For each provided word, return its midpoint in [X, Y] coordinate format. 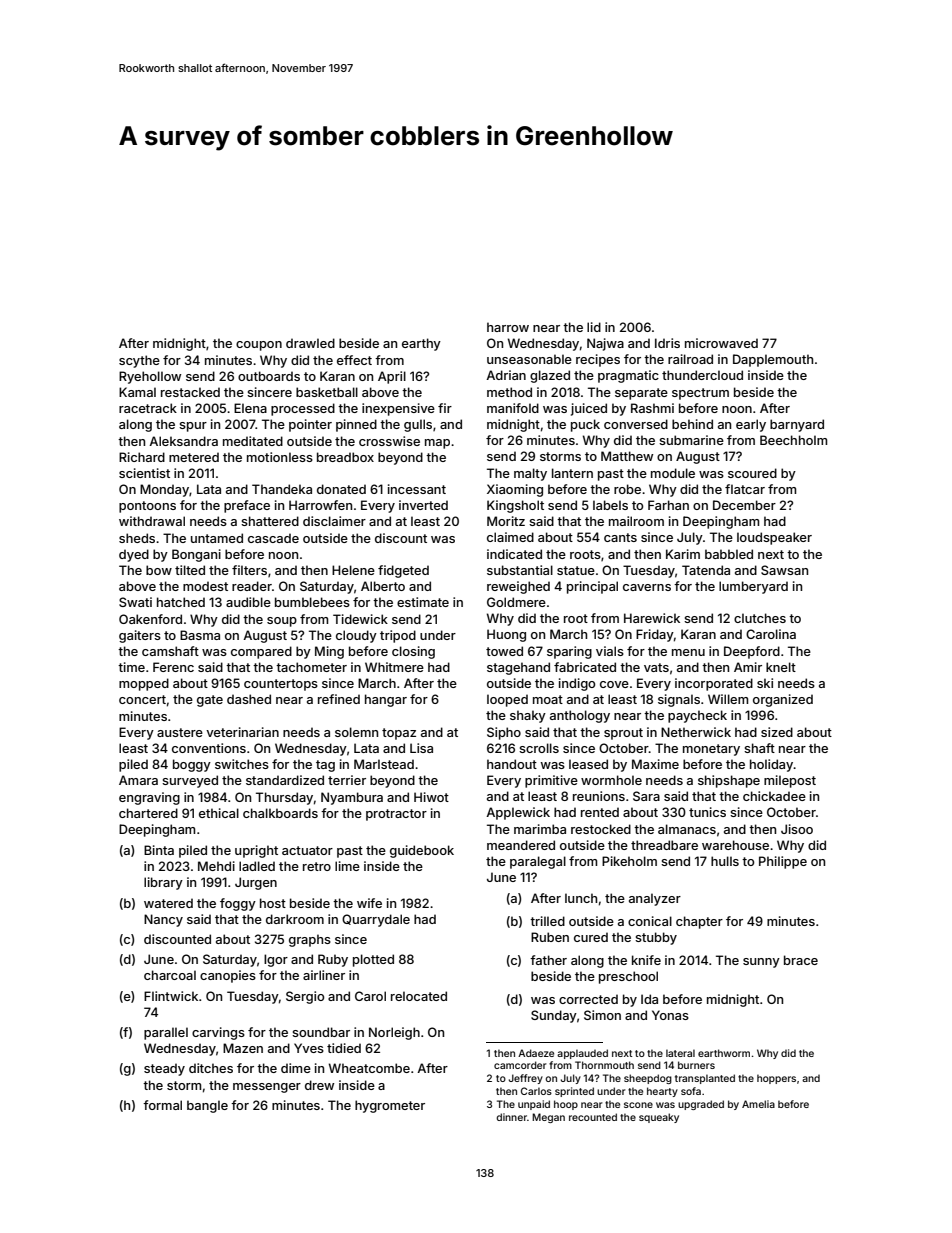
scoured [752, 473]
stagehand [518, 668]
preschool [628, 977]
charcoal [170, 975]
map [437, 444]
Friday [655, 635]
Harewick [652, 618]
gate [210, 701]
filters [249, 570]
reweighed [518, 587]
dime [296, 1068]
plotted [373, 960]
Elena [250, 408]
